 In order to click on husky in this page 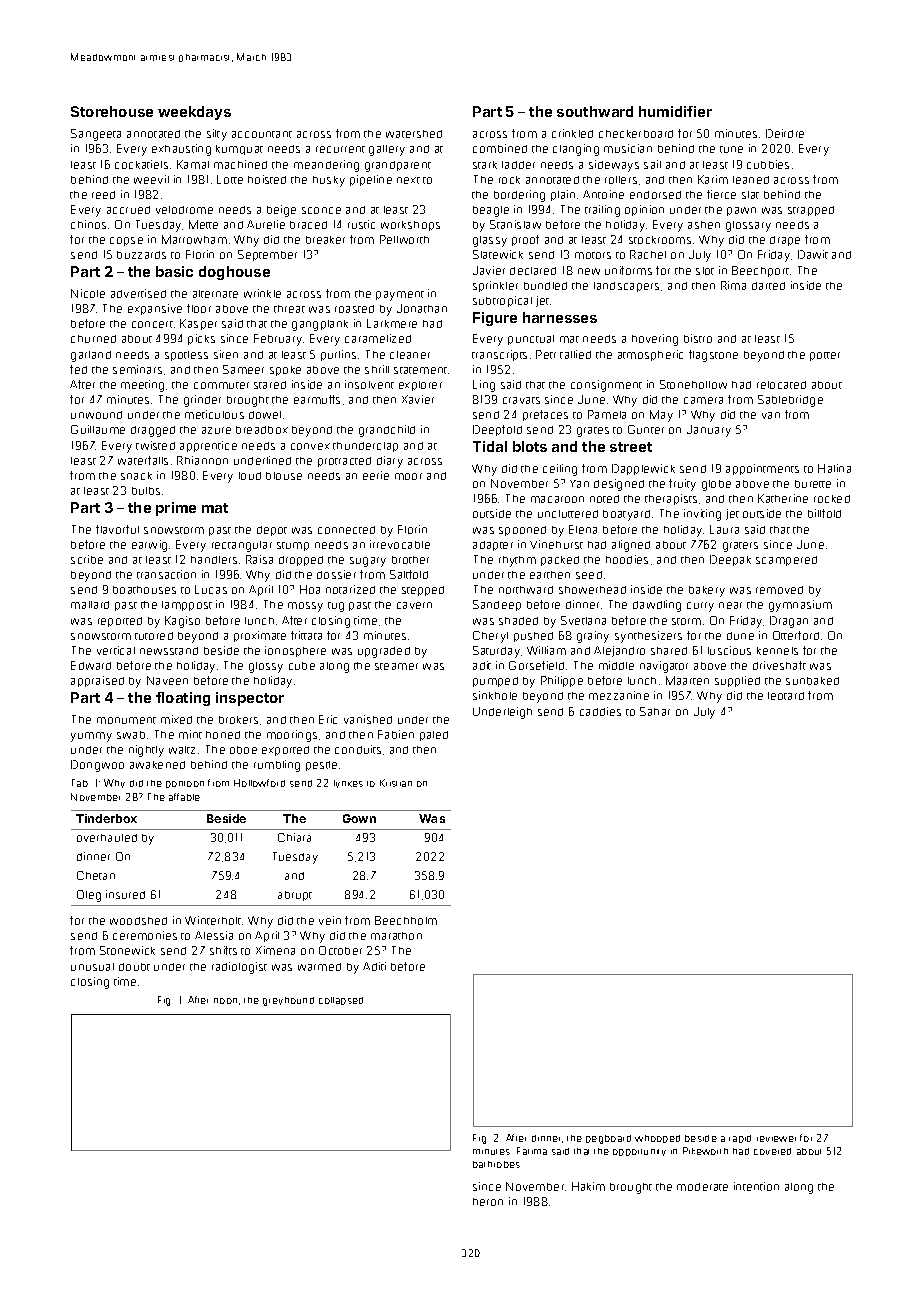, I will do `click(329, 181)`.
